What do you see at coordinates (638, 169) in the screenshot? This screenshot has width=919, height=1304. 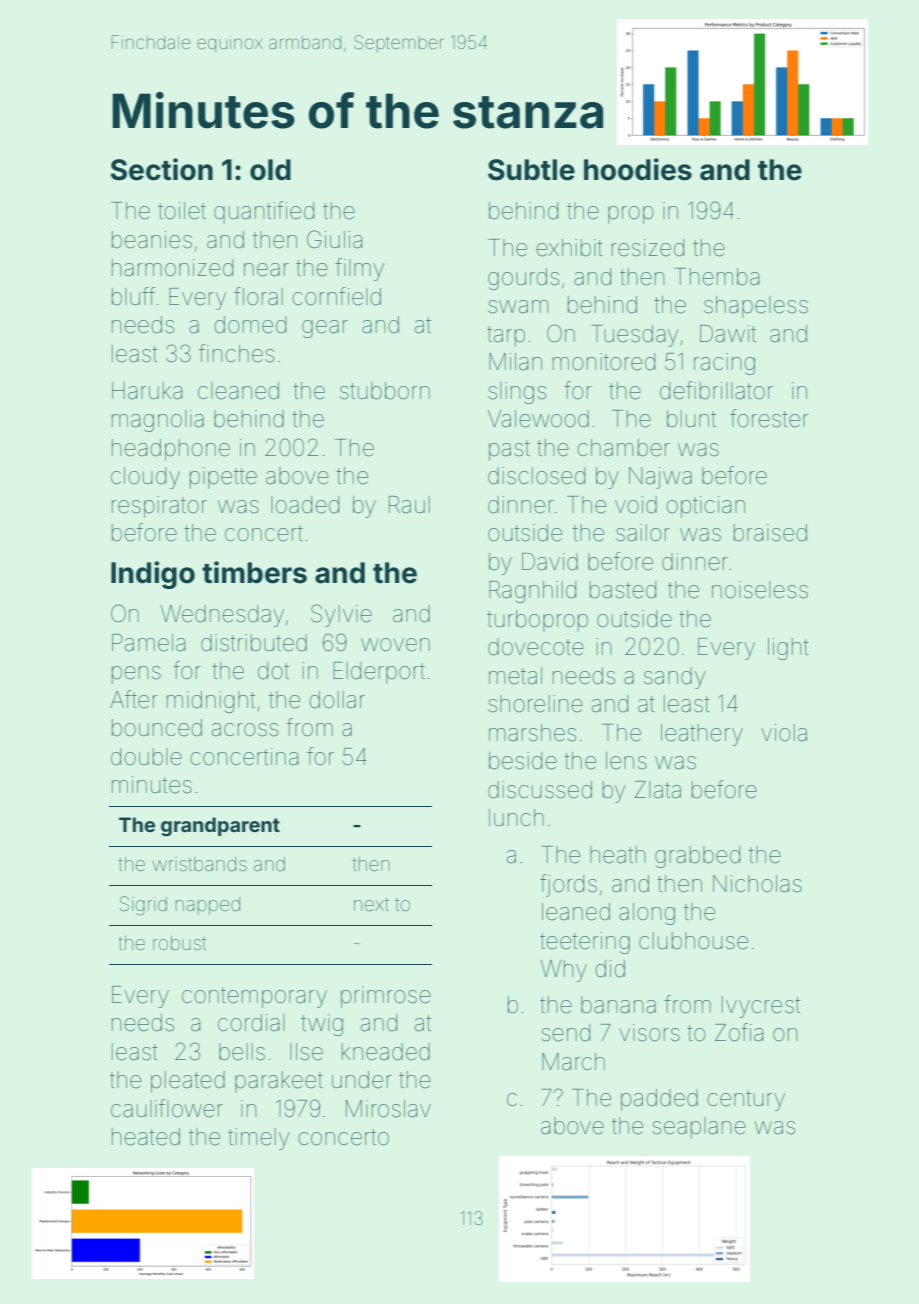 I see `hoodies` at bounding box center [638, 169].
